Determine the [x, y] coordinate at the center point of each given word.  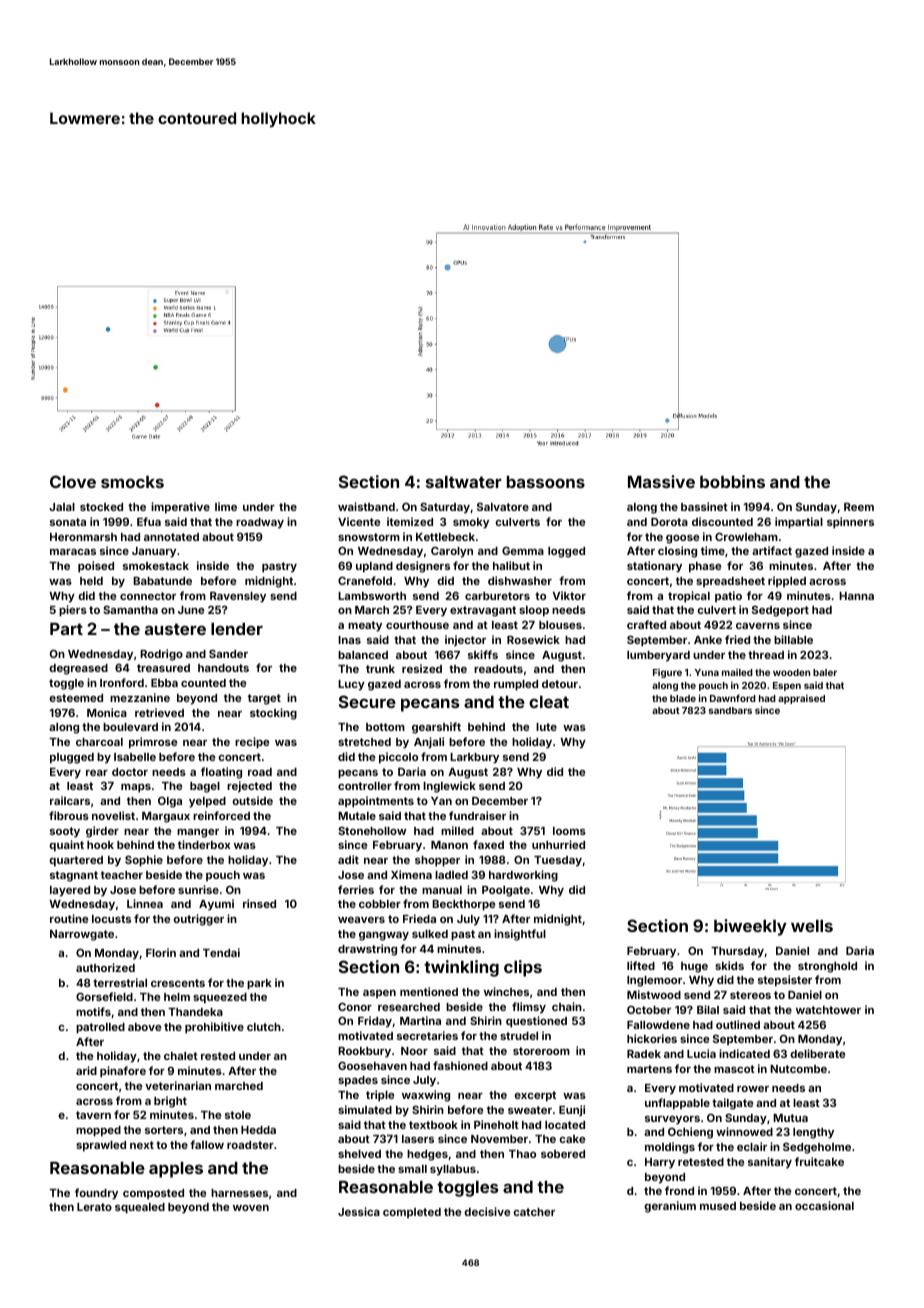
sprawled [101, 1146]
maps [136, 788]
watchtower [828, 1010]
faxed [488, 844]
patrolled [100, 1028]
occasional [824, 1205]
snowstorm [369, 537]
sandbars [730, 710]
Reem [859, 507]
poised [96, 567]
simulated [365, 1109]
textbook [433, 1125]
